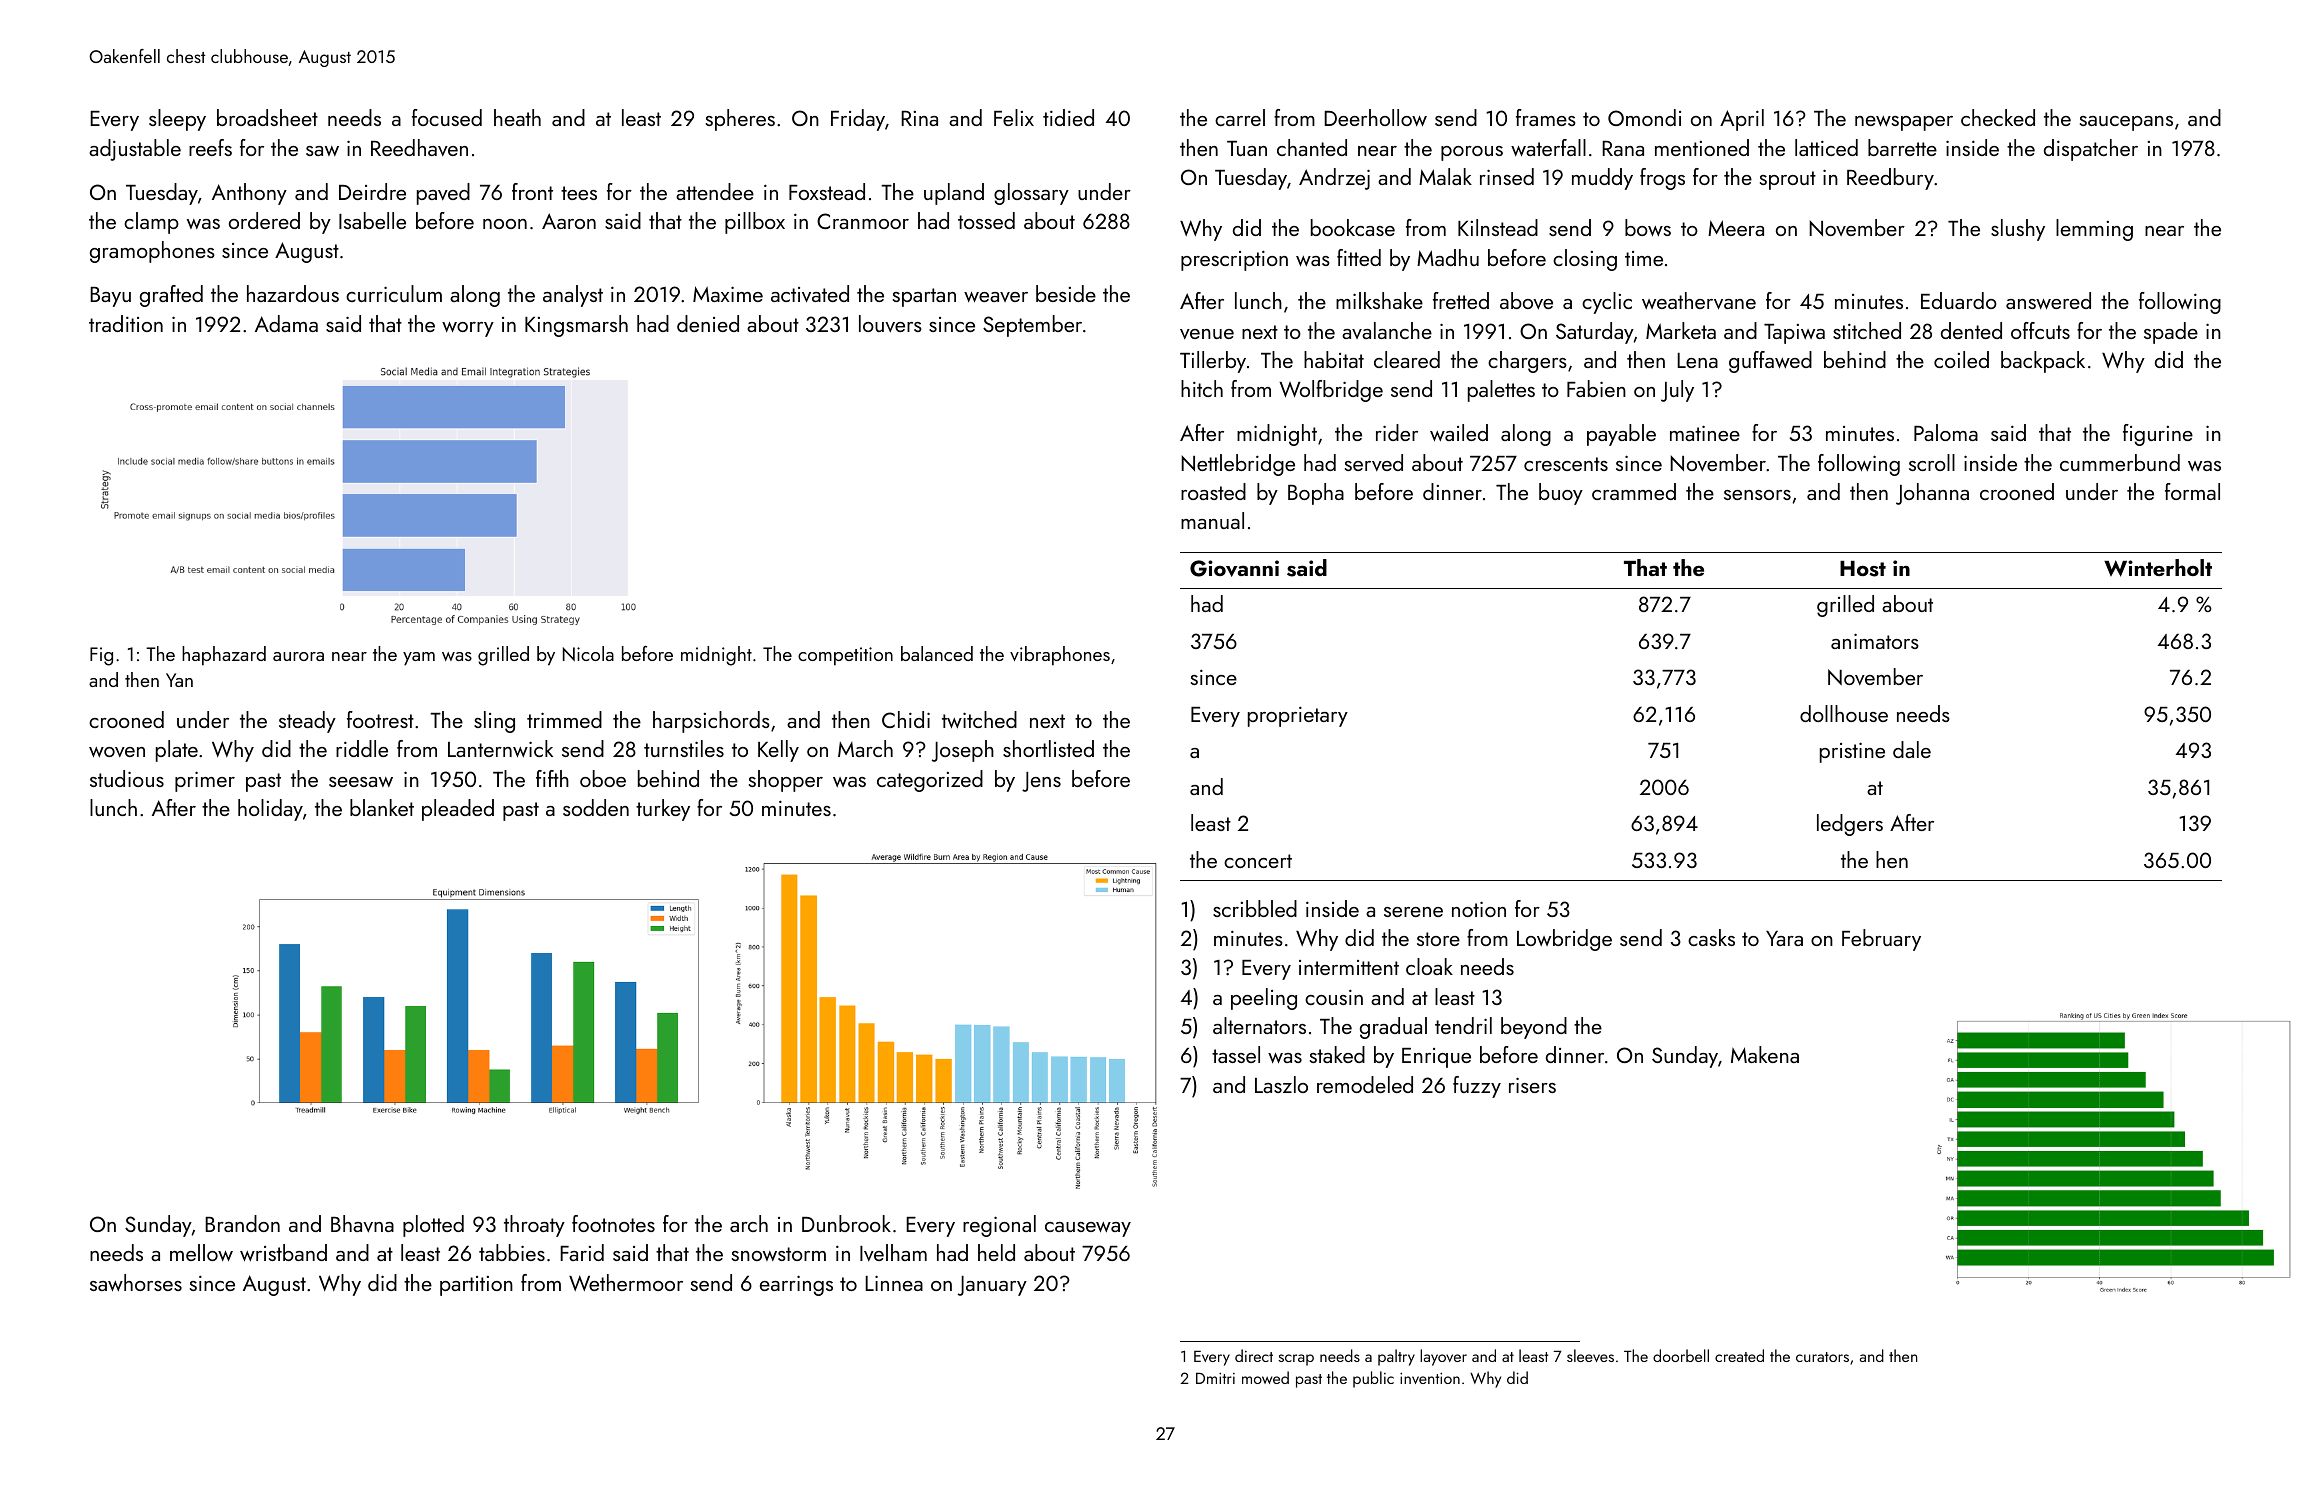 This document has width=2311, height=1496. Describe the element at coordinates (1998, 117) in the document. I see `checked` at that location.
